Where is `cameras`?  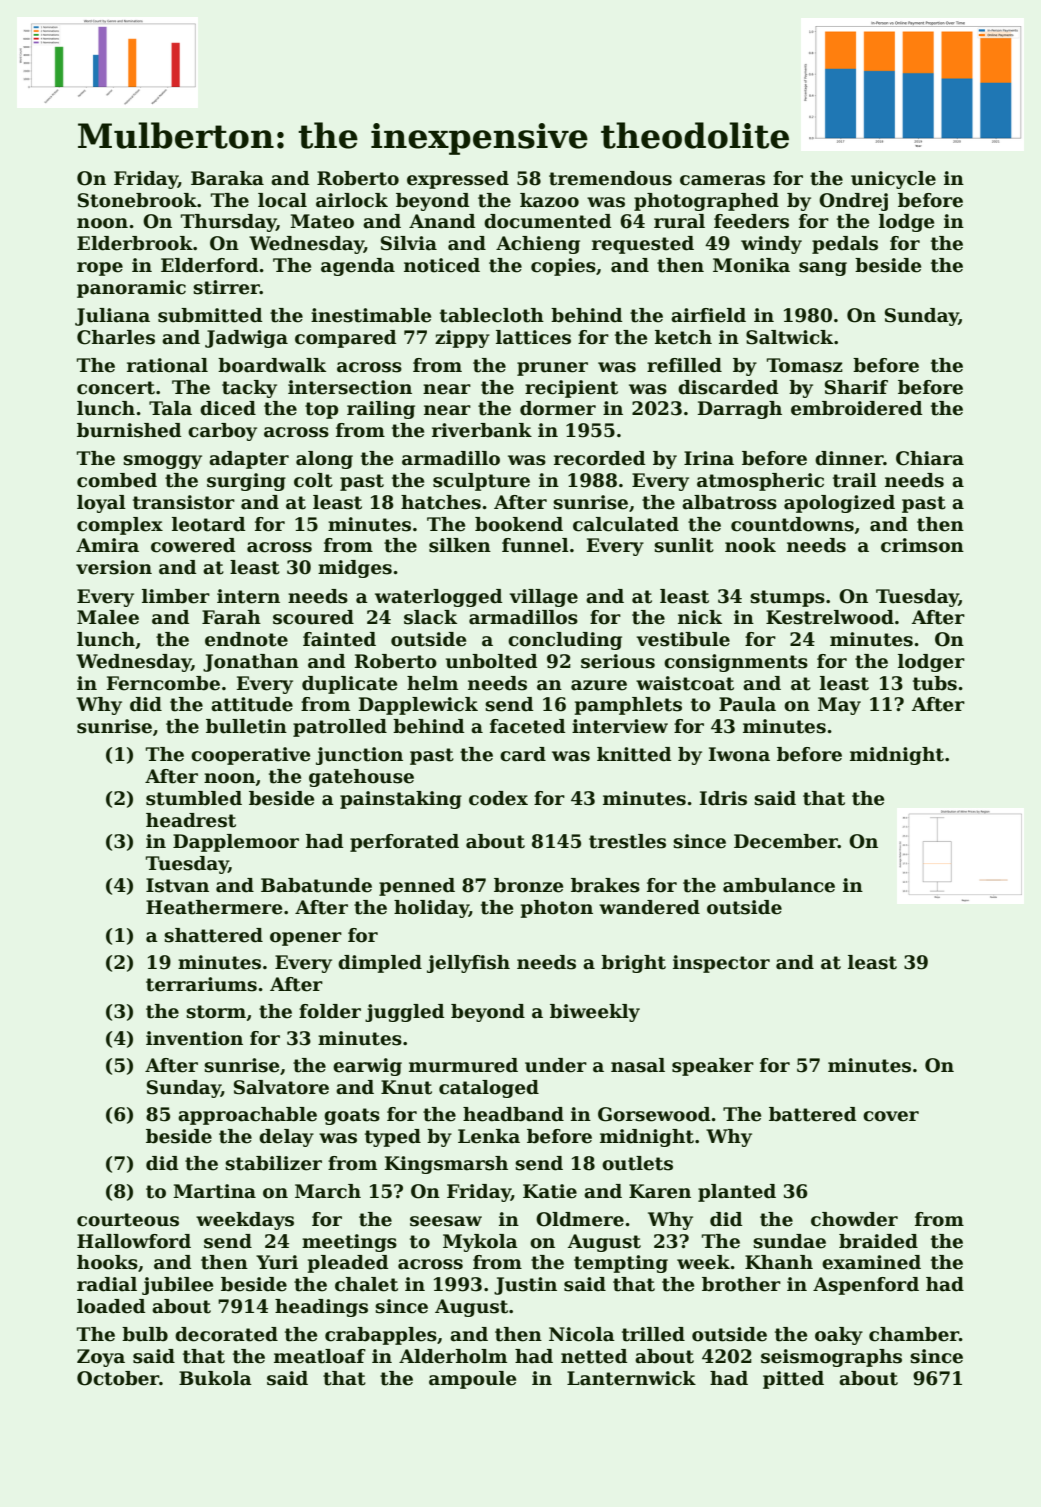
cameras is located at coordinates (722, 180).
